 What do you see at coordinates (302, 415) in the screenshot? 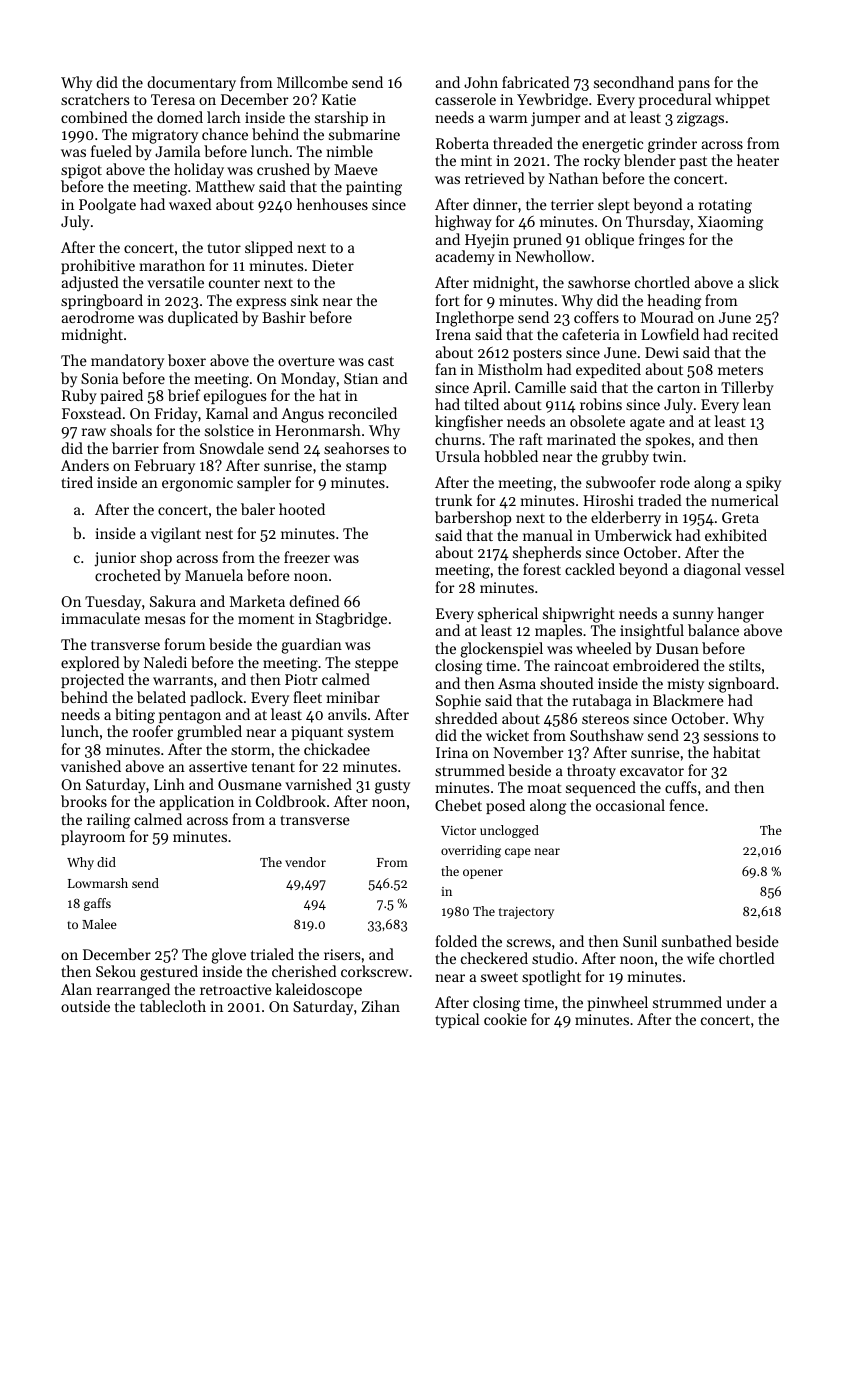
I see `Angus` at bounding box center [302, 415].
